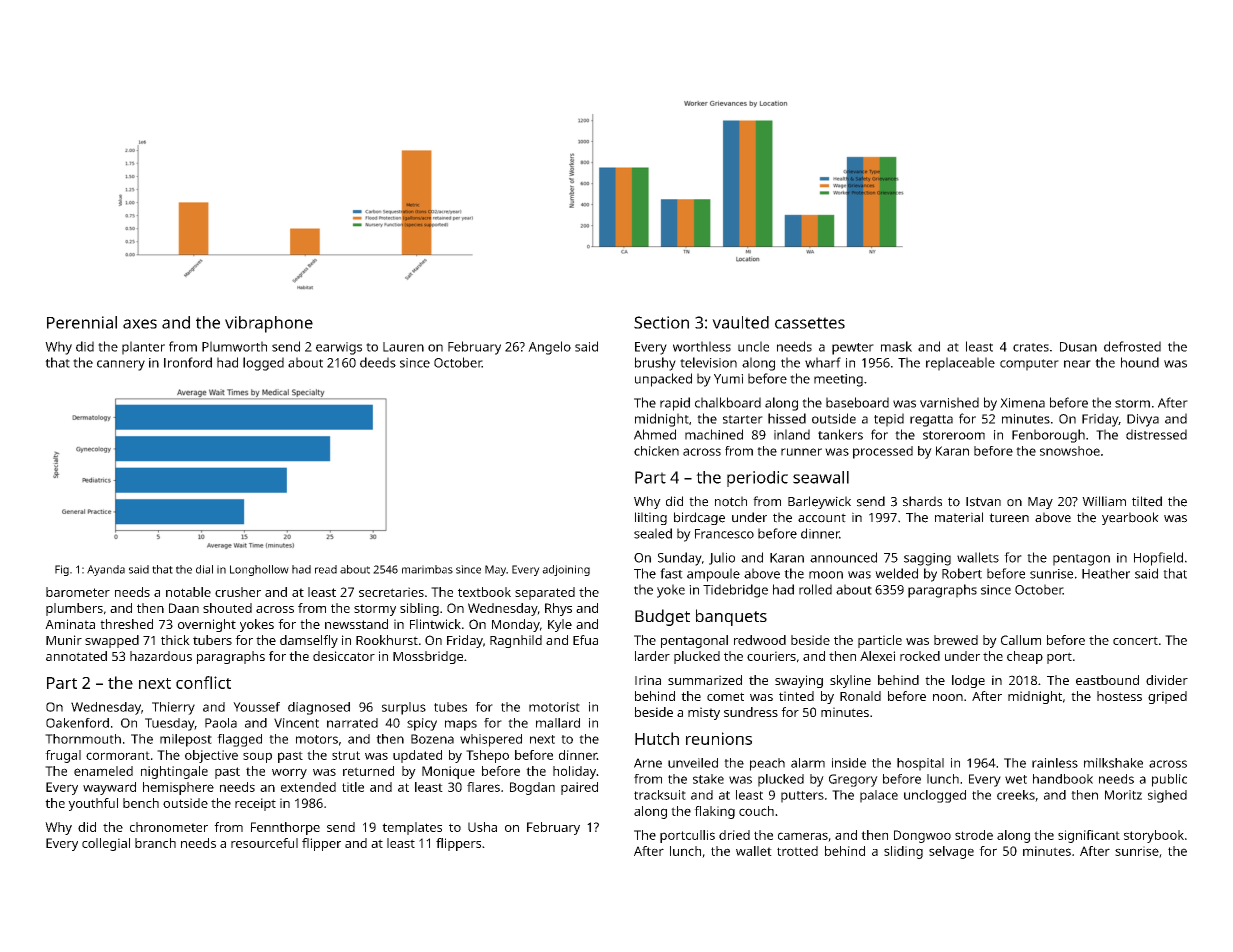 The height and width of the image is (952, 1233). I want to click on welded, so click(896, 573).
